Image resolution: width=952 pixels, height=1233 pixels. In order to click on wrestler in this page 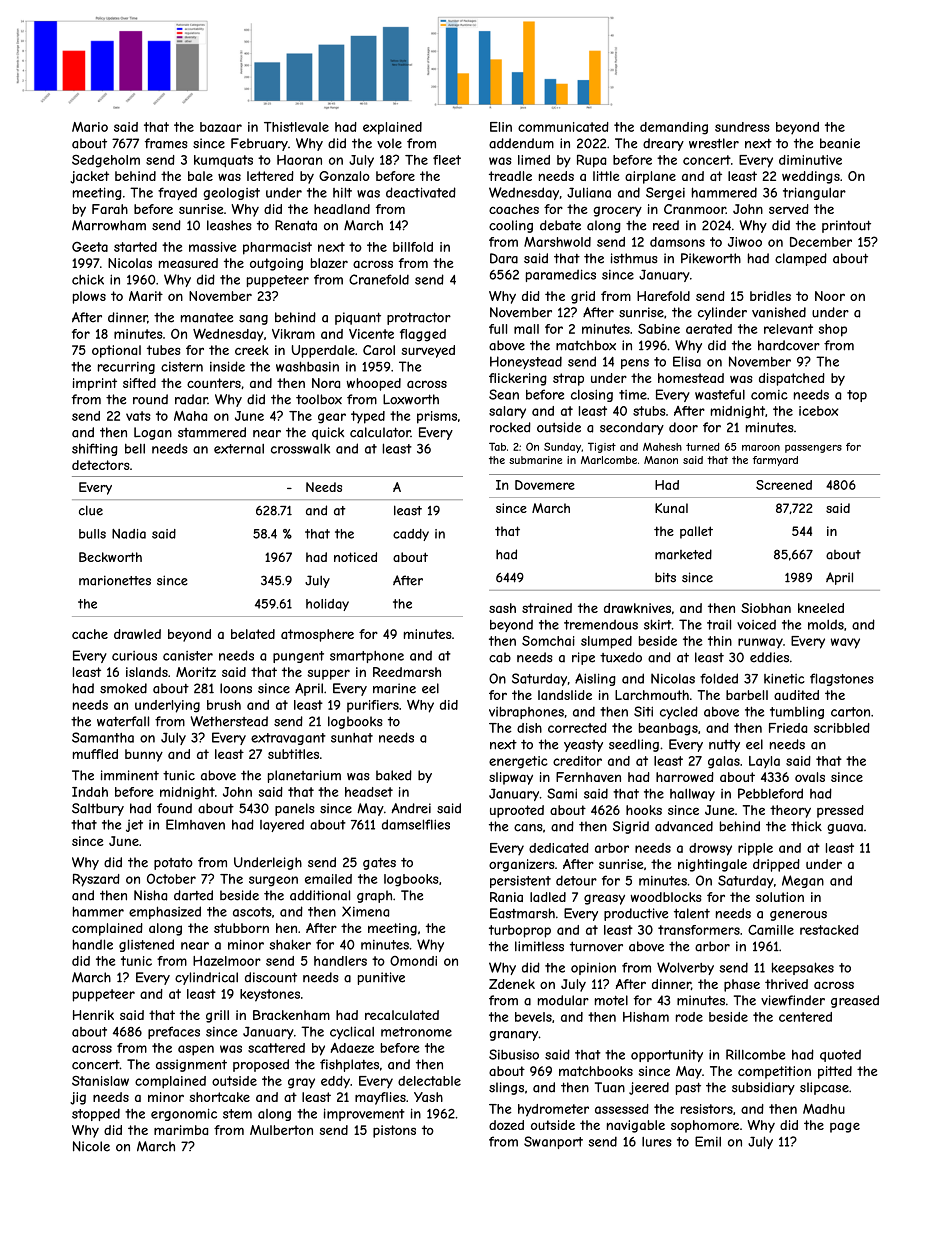, I will do `click(714, 143)`.
